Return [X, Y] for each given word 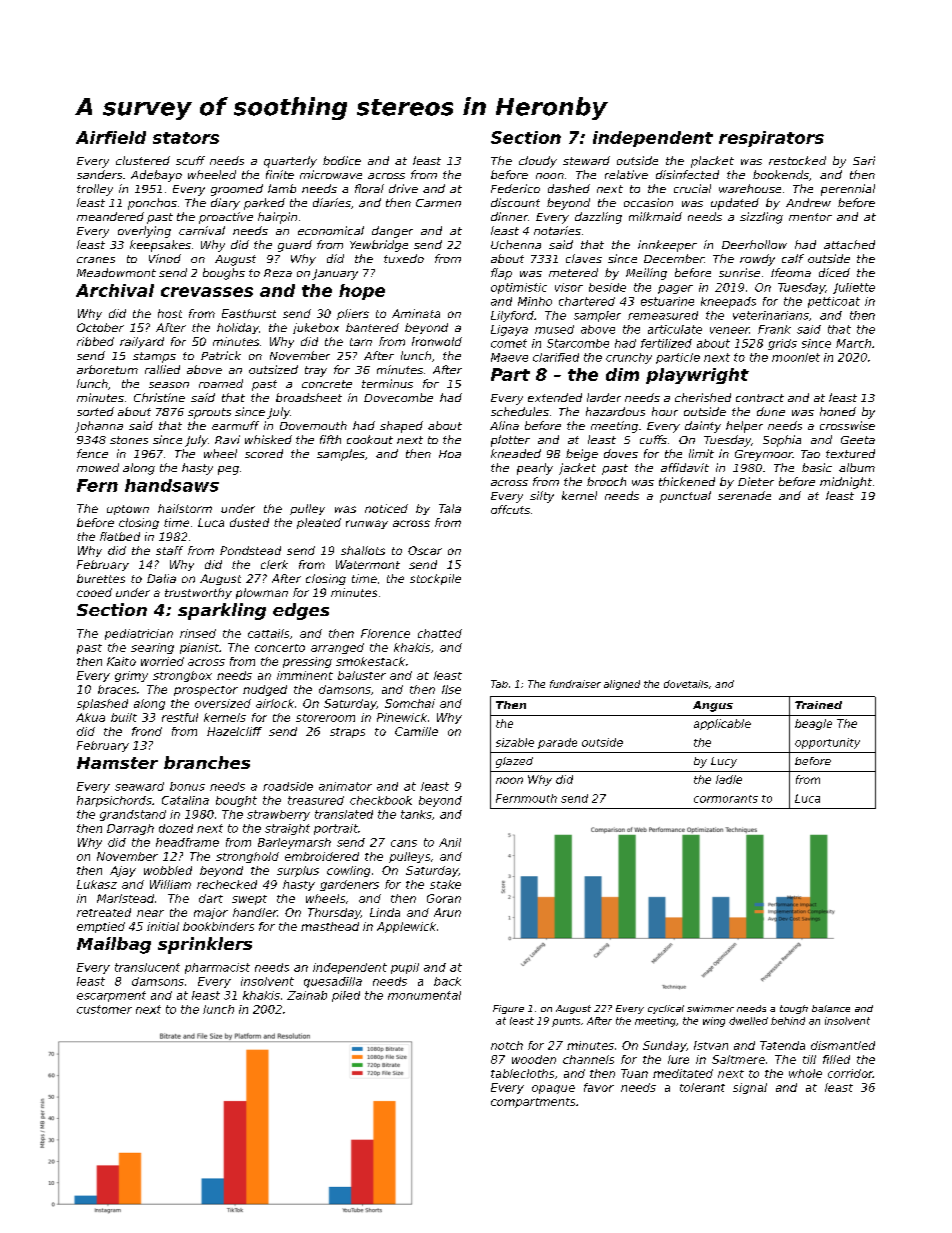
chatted [440, 633]
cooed [94, 592]
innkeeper [667, 246]
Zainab [307, 995]
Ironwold [437, 341]
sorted [95, 411]
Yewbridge [379, 246]
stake [445, 884]
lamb [282, 188]
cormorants [726, 799]
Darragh [130, 829]
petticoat [834, 302]
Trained [818, 705]
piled [346, 996]
